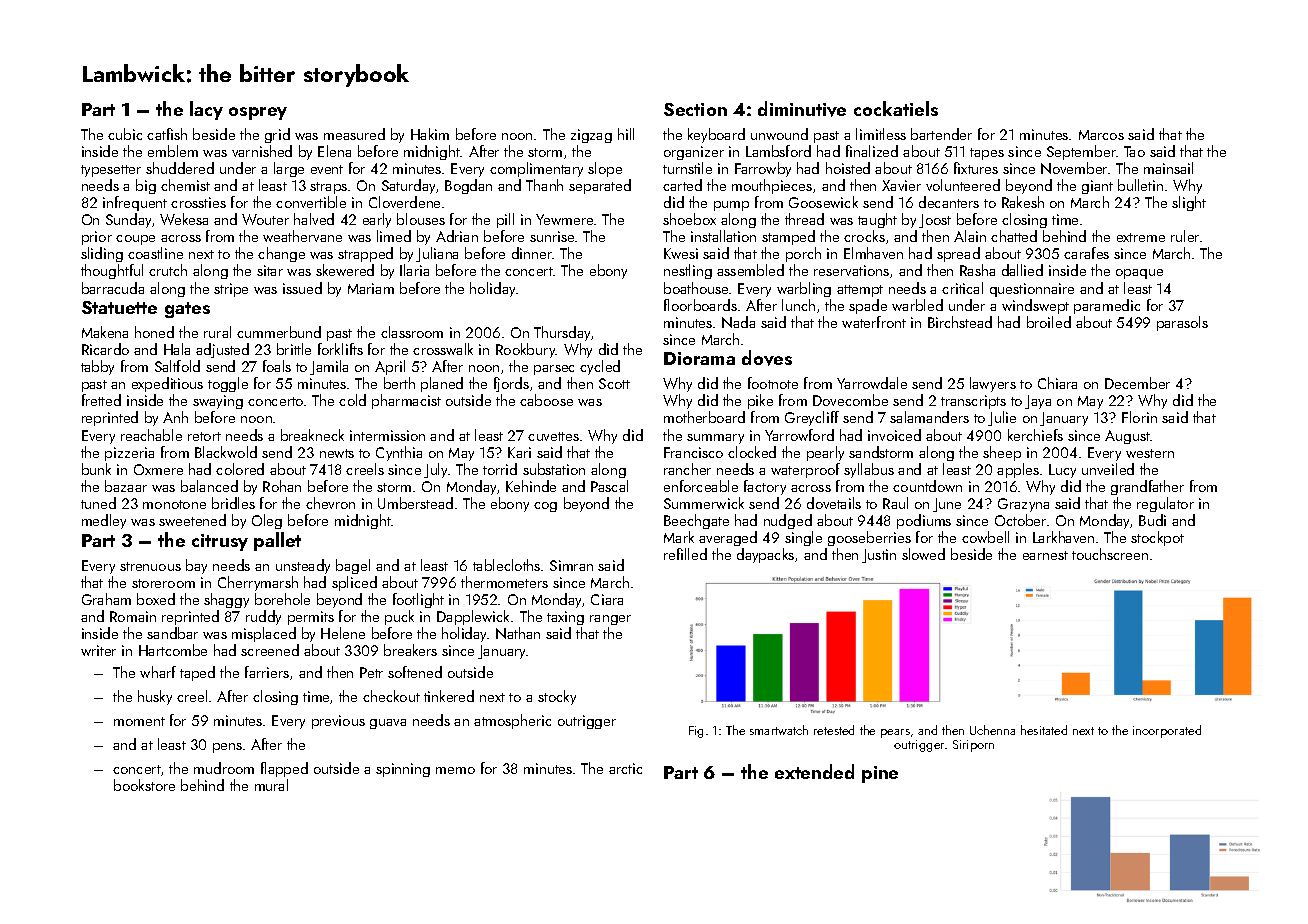  Describe the element at coordinates (923, 554) in the document. I see `slowed` at that location.
